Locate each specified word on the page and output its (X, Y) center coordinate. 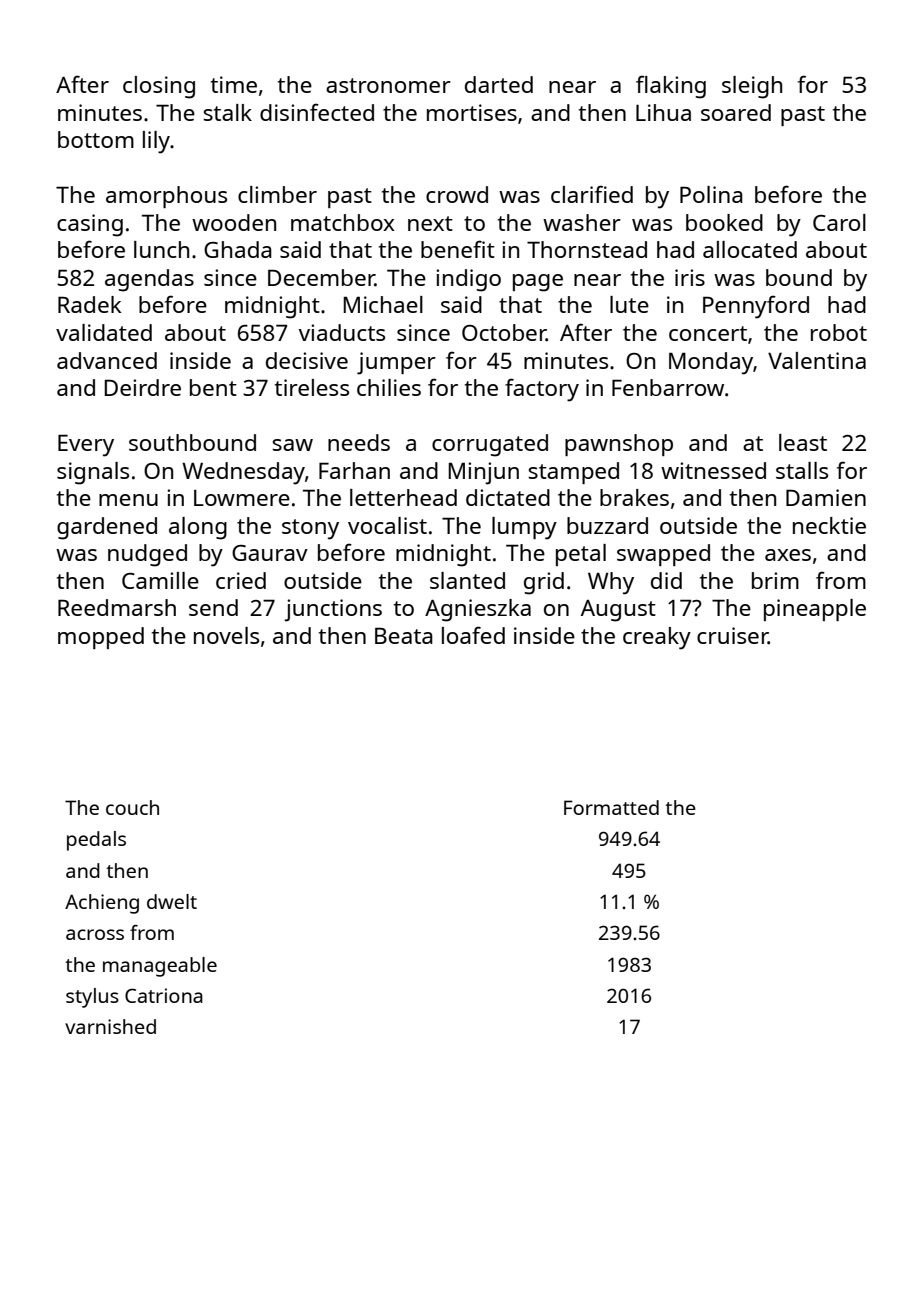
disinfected (317, 112)
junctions (333, 610)
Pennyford (756, 307)
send (213, 607)
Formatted (611, 807)
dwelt (172, 901)
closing (159, 87)
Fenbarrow (668, 387)
